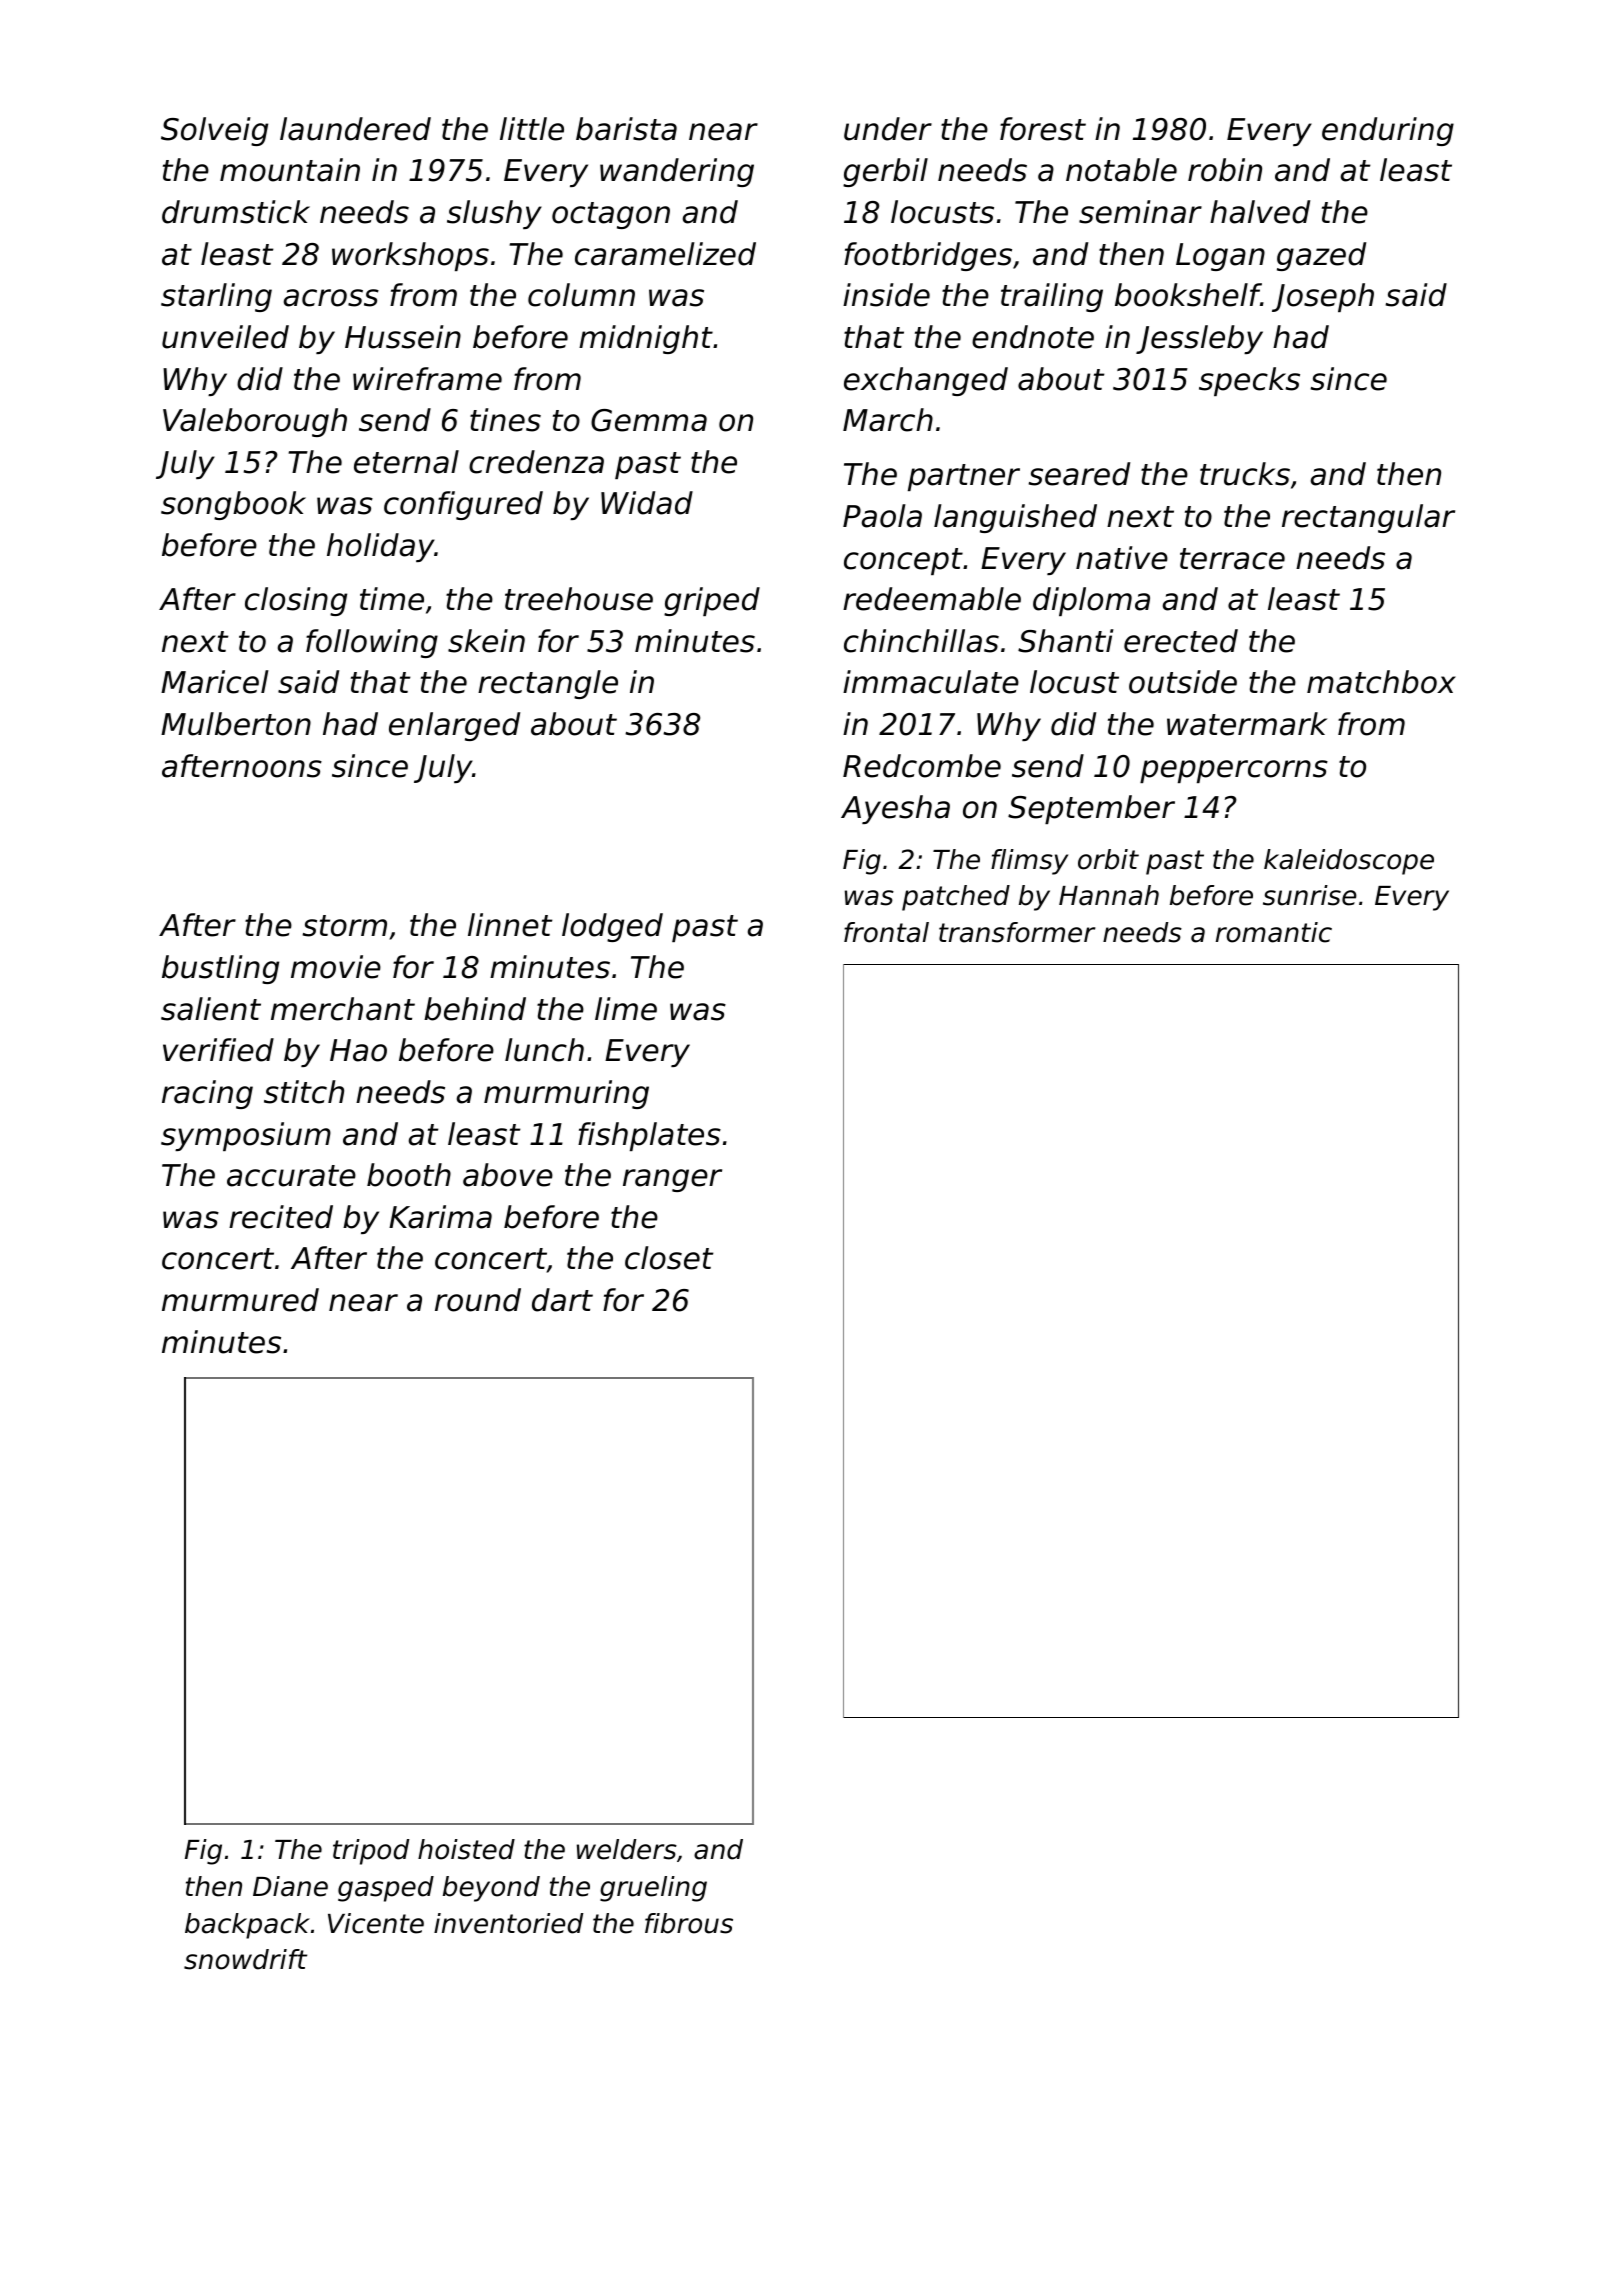 Image resolution: width=1620 pixels, height=2292 pixels. Describe the element at coordinates (1321, 256) in the image. I see `gazed` at that location.
